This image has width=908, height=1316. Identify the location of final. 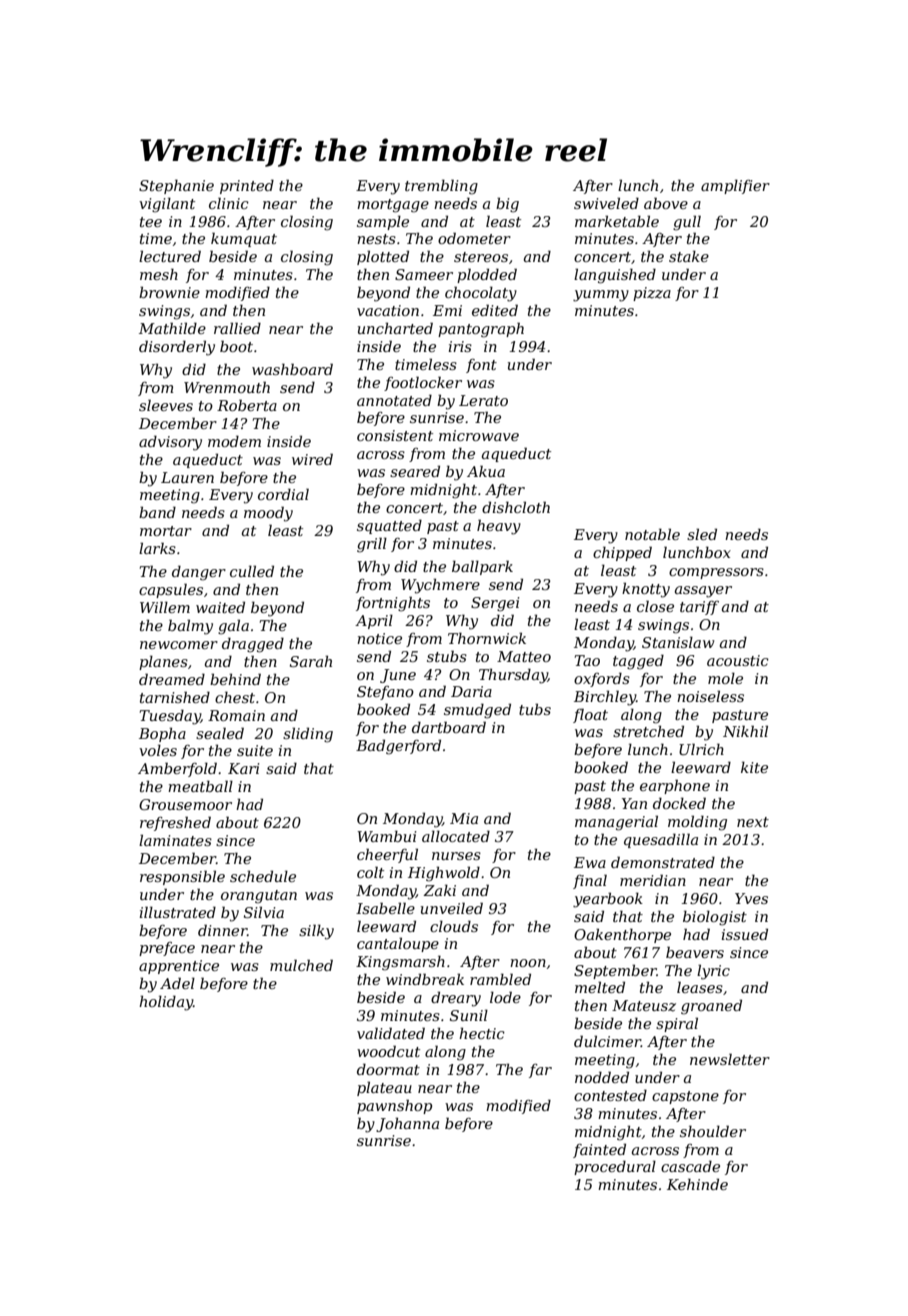
(590, 881).
